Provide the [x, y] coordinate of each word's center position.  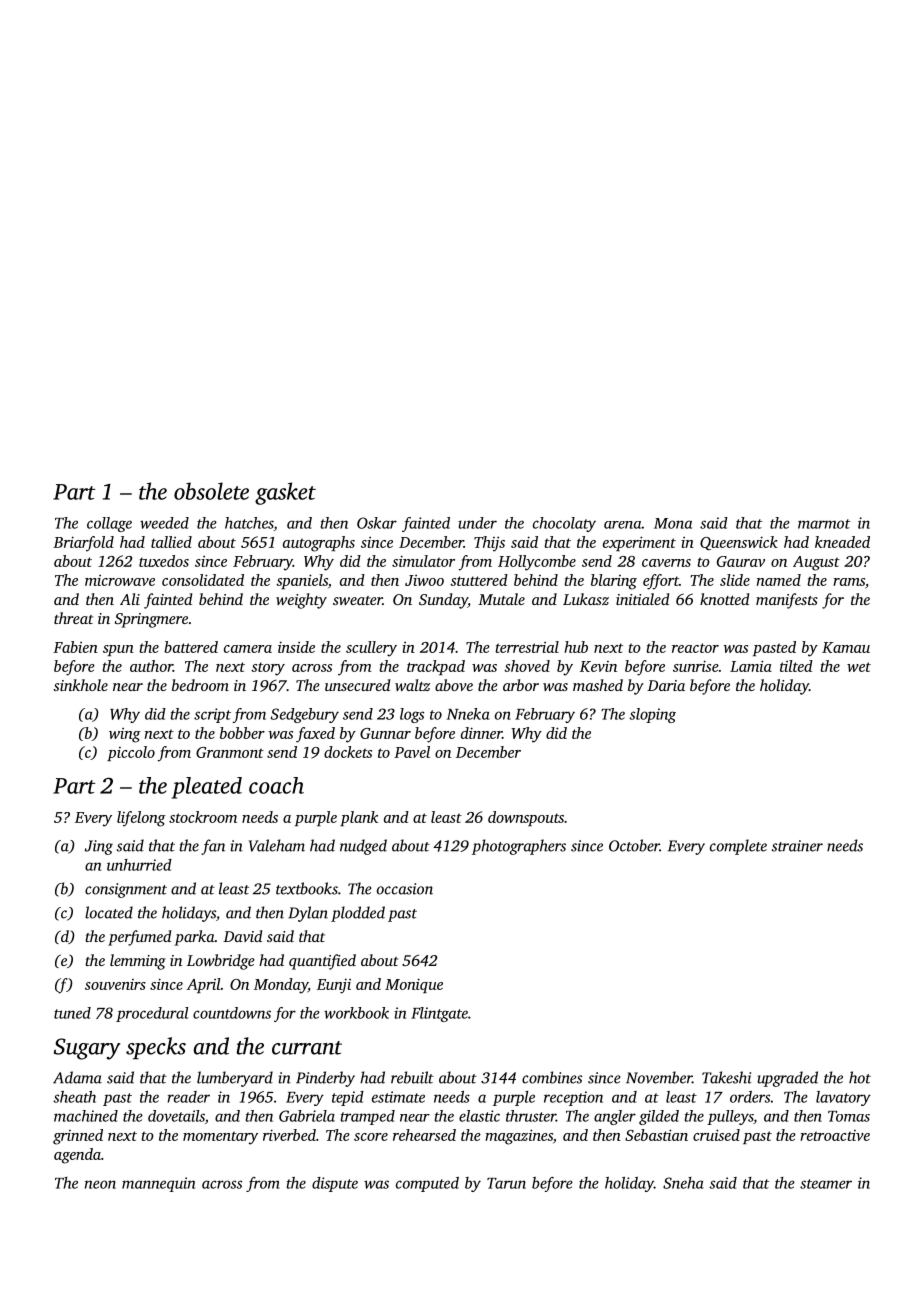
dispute [335, 1184]
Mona [673, 523]
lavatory [843, 1098]
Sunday [443, 601]
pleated [207, 788]
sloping [652, 715]
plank [359, 818]
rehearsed [424, 1135]
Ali [130, 599]
